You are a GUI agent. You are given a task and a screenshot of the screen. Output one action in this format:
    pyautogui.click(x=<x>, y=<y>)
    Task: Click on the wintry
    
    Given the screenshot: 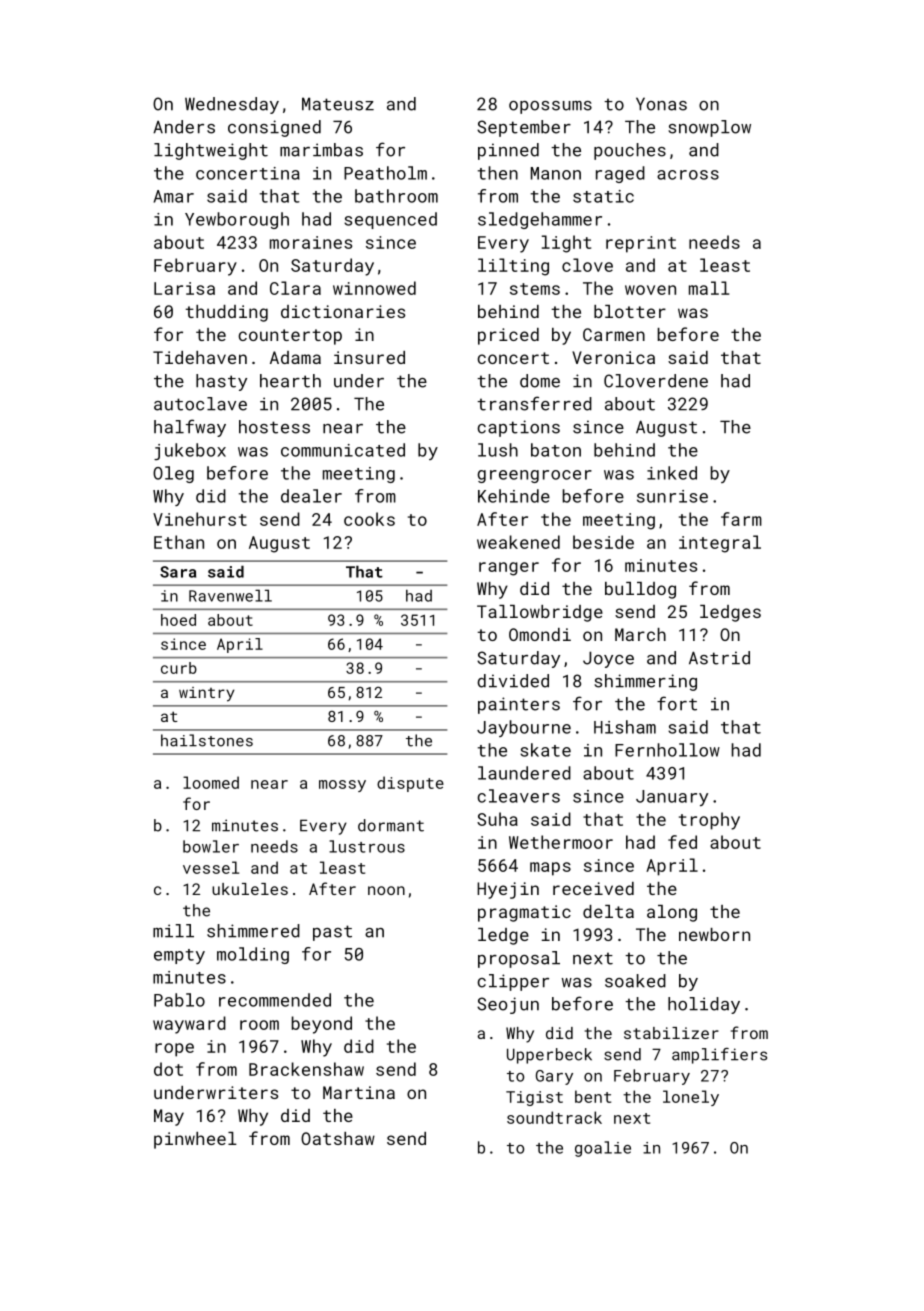 What is the action you would take?
    pyautogui.click(x=207, y=694)
